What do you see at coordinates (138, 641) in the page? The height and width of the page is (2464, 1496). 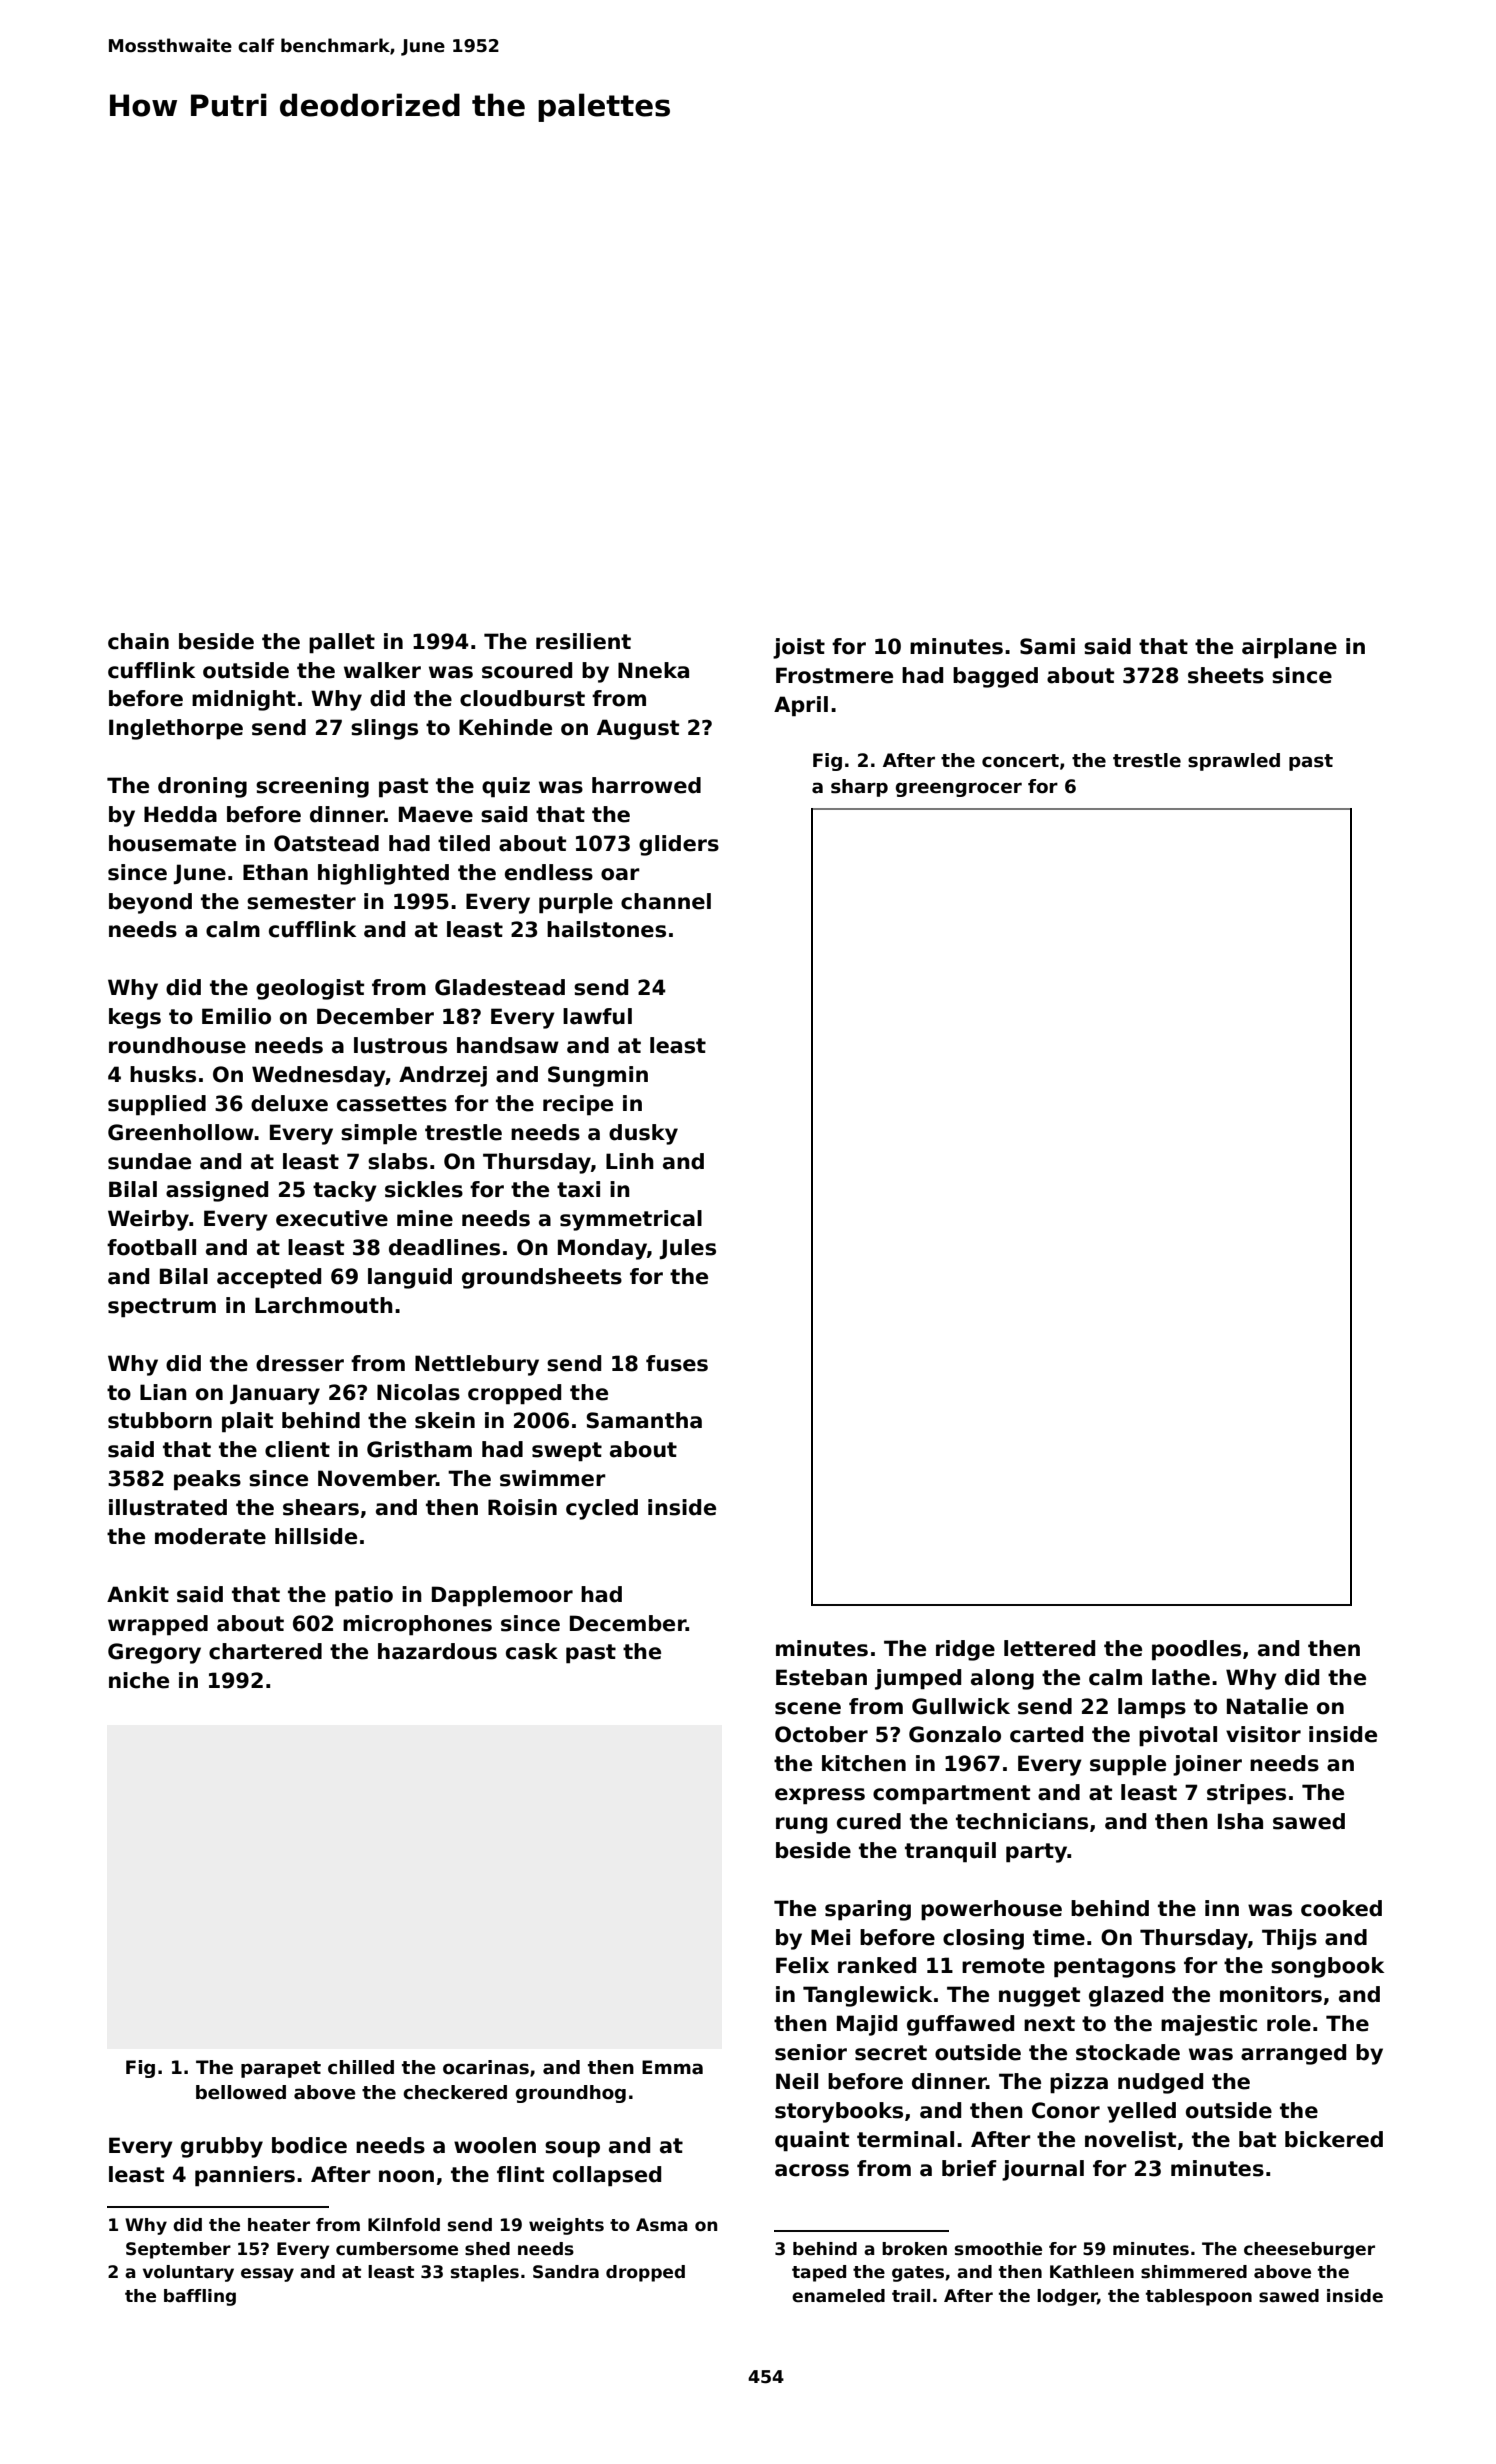 I see `chain` at bounding box center [138, 641].
